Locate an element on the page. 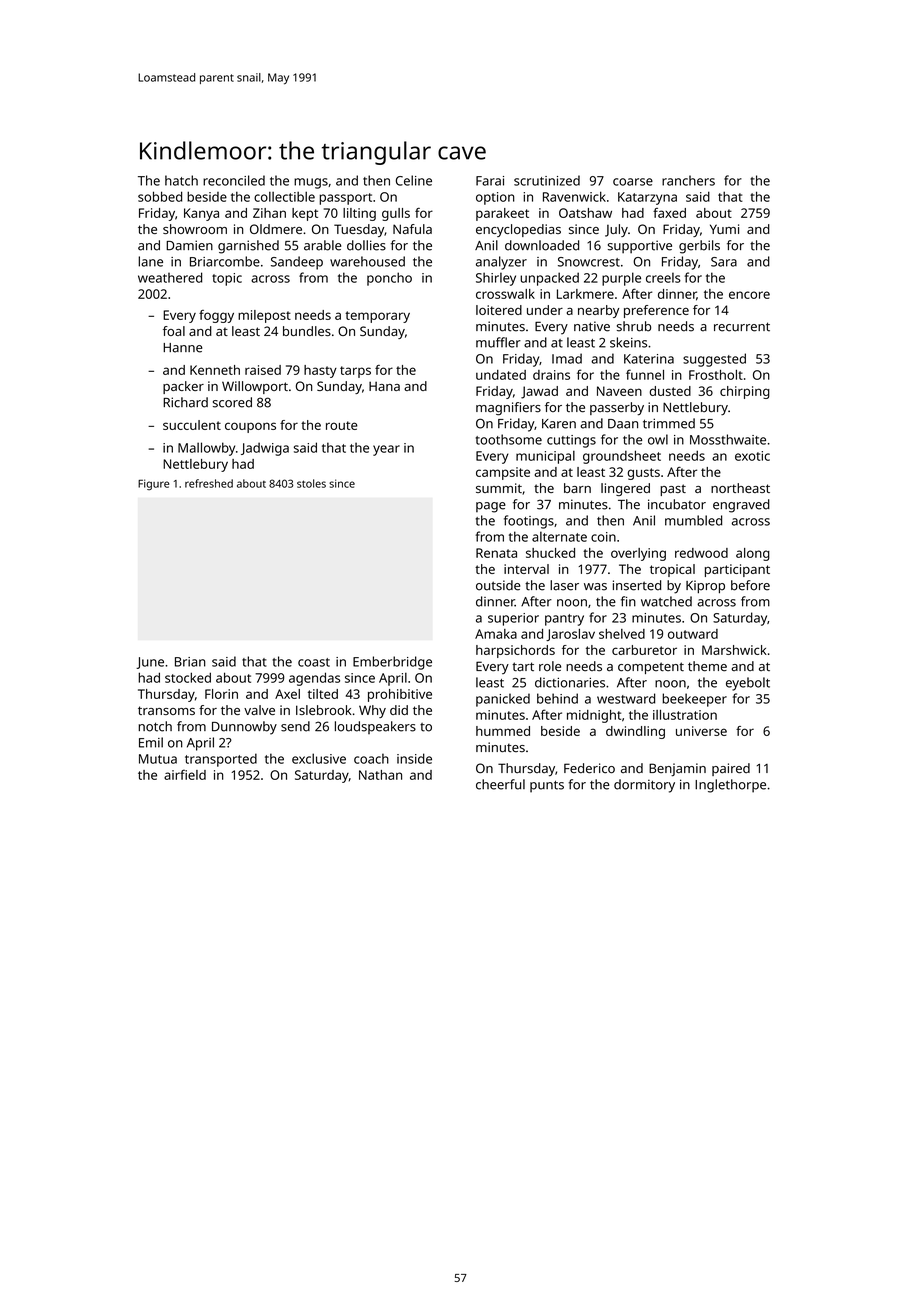 The image size is (908, 1316). Nathan is located at coordinates (380, 775).
